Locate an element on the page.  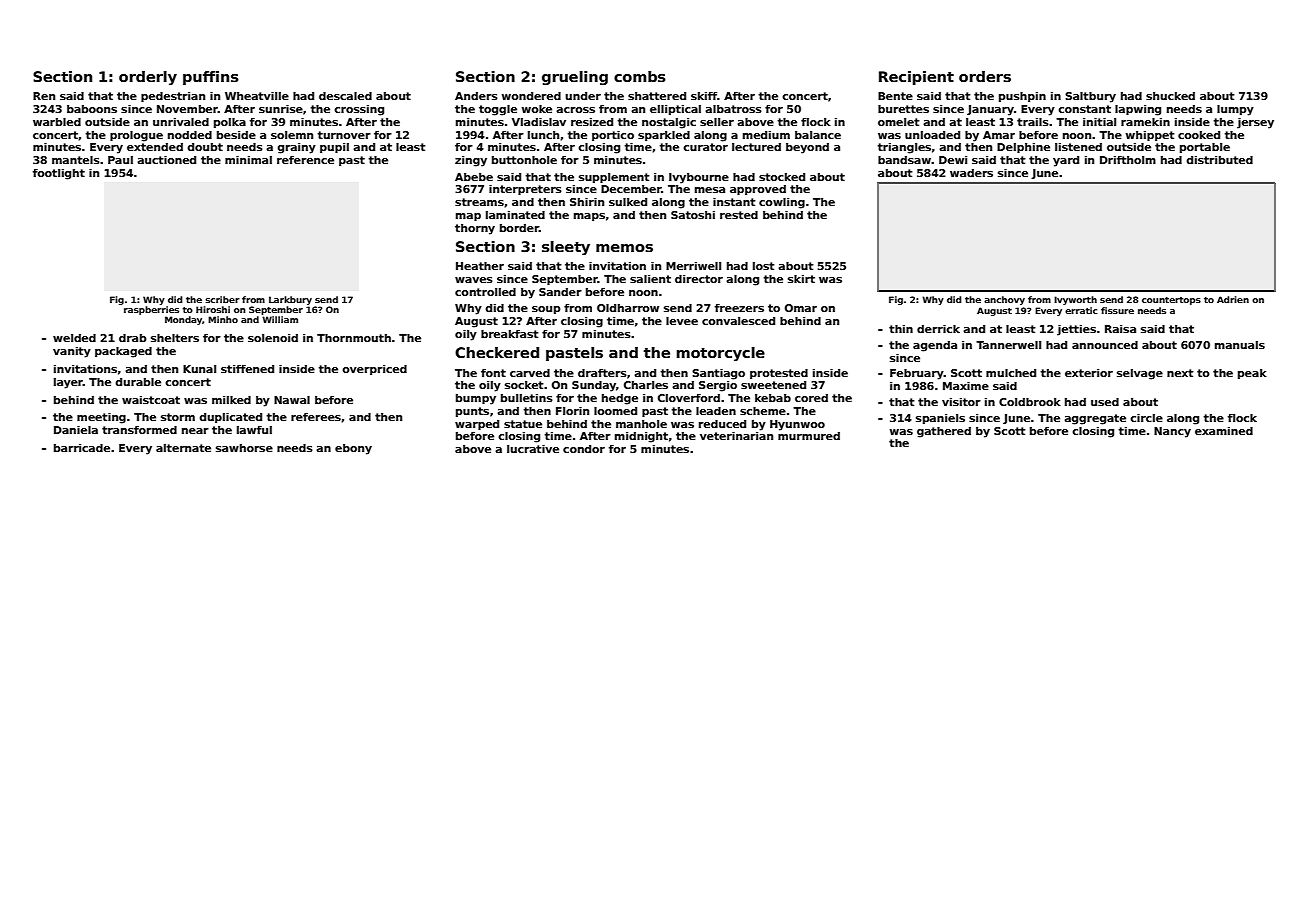
grueling is located at coordinates (575, 78).
